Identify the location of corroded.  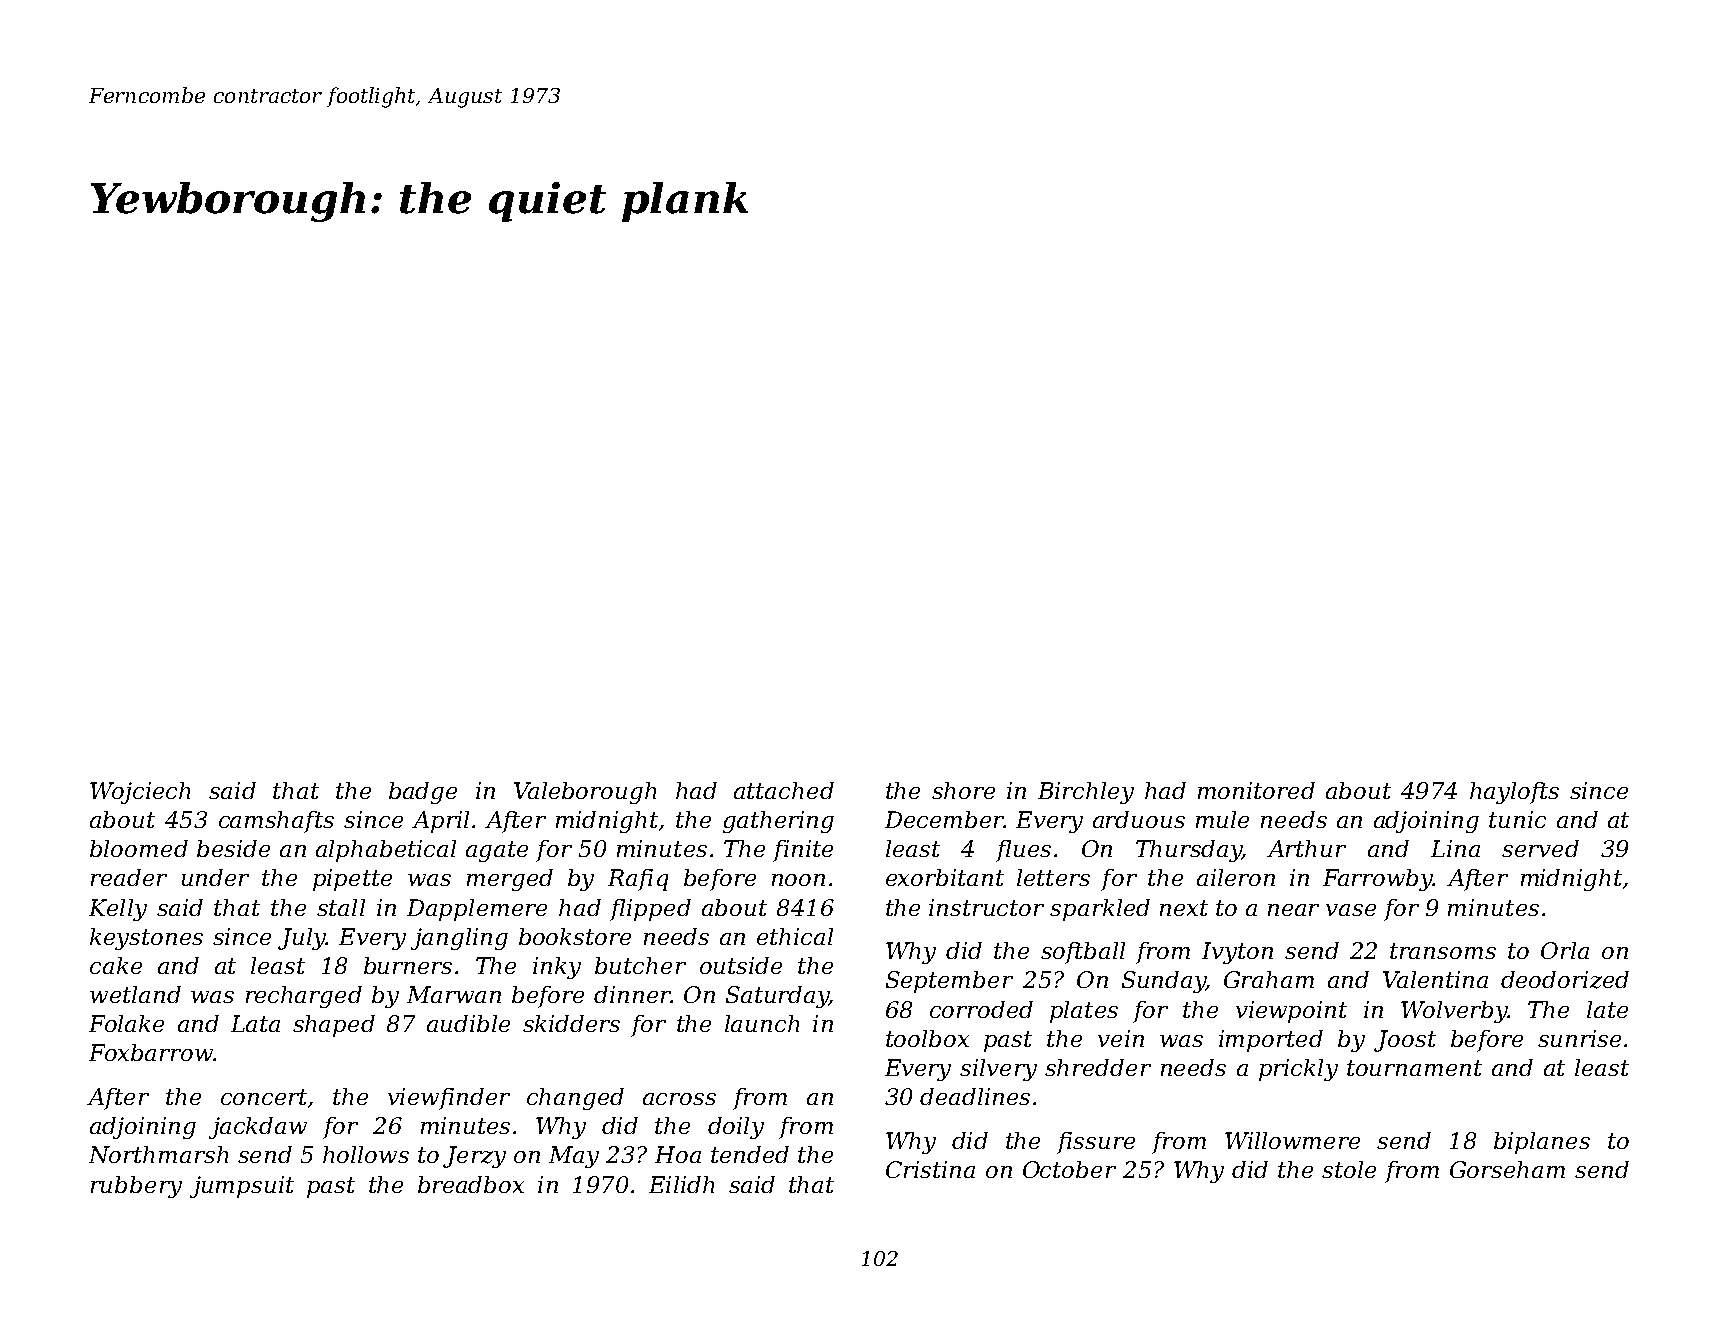
(981, 1009).
